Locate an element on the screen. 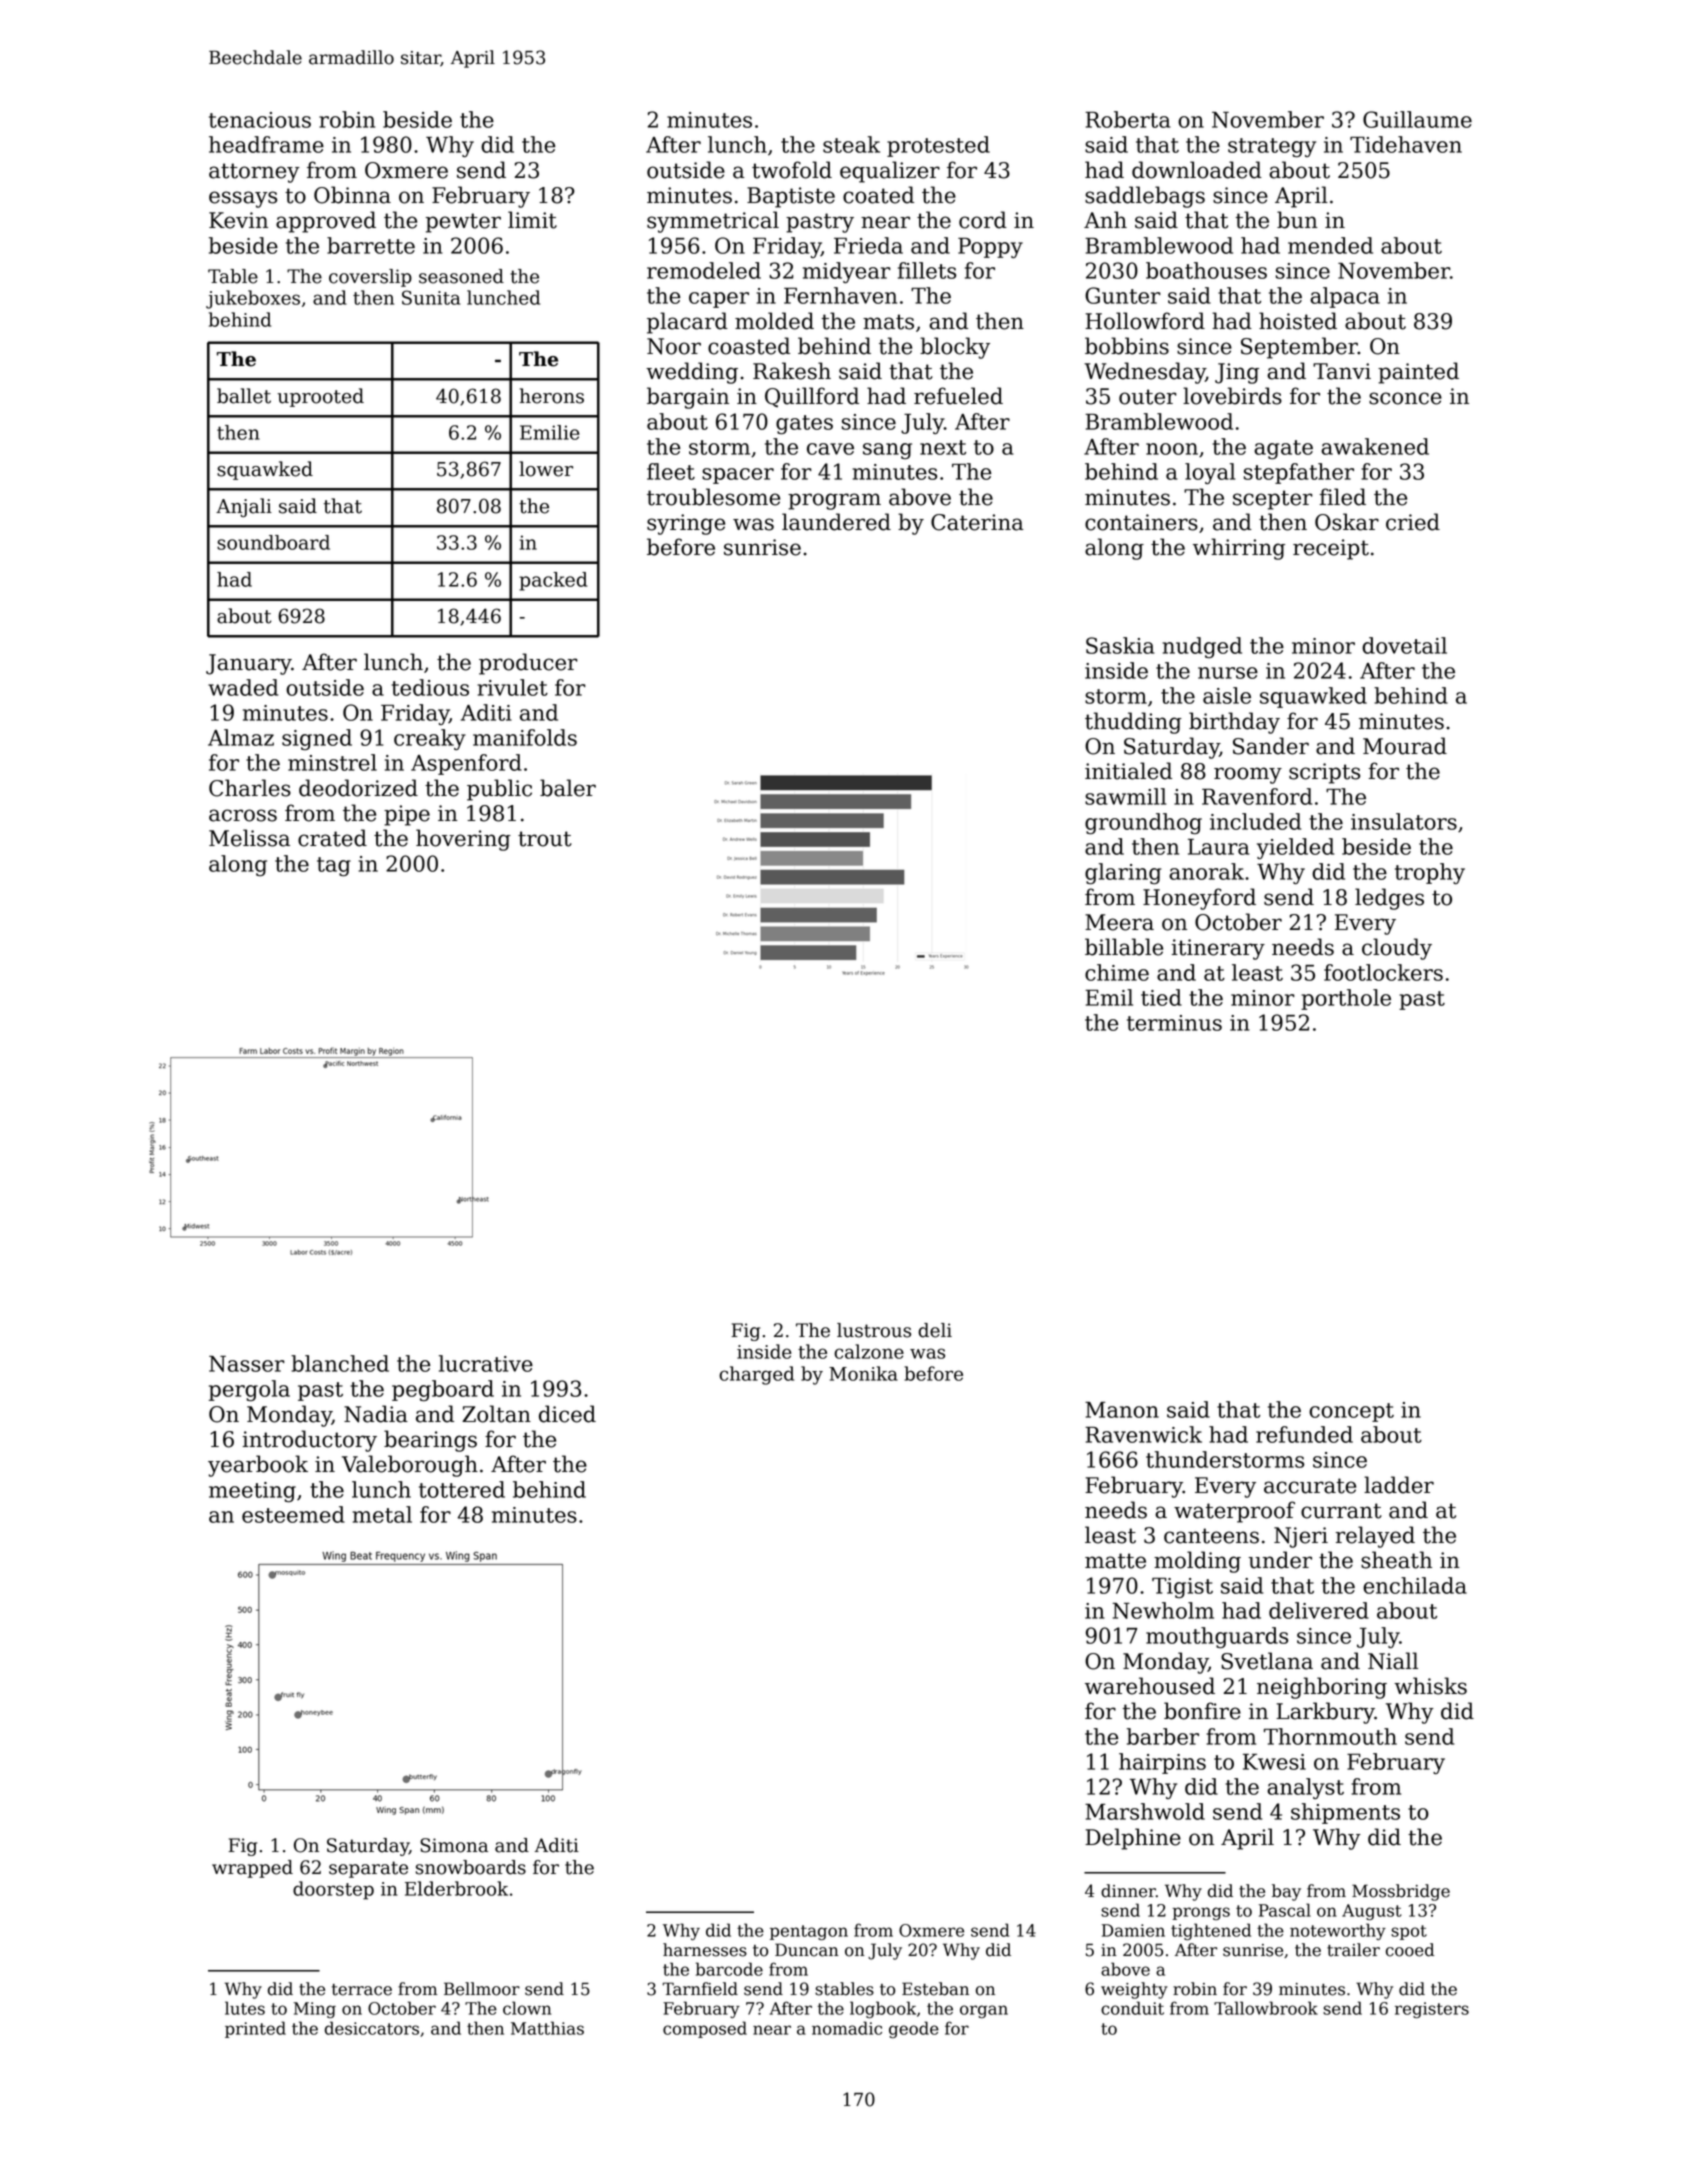  Guillaume is located at coordinates (1417, 119).
